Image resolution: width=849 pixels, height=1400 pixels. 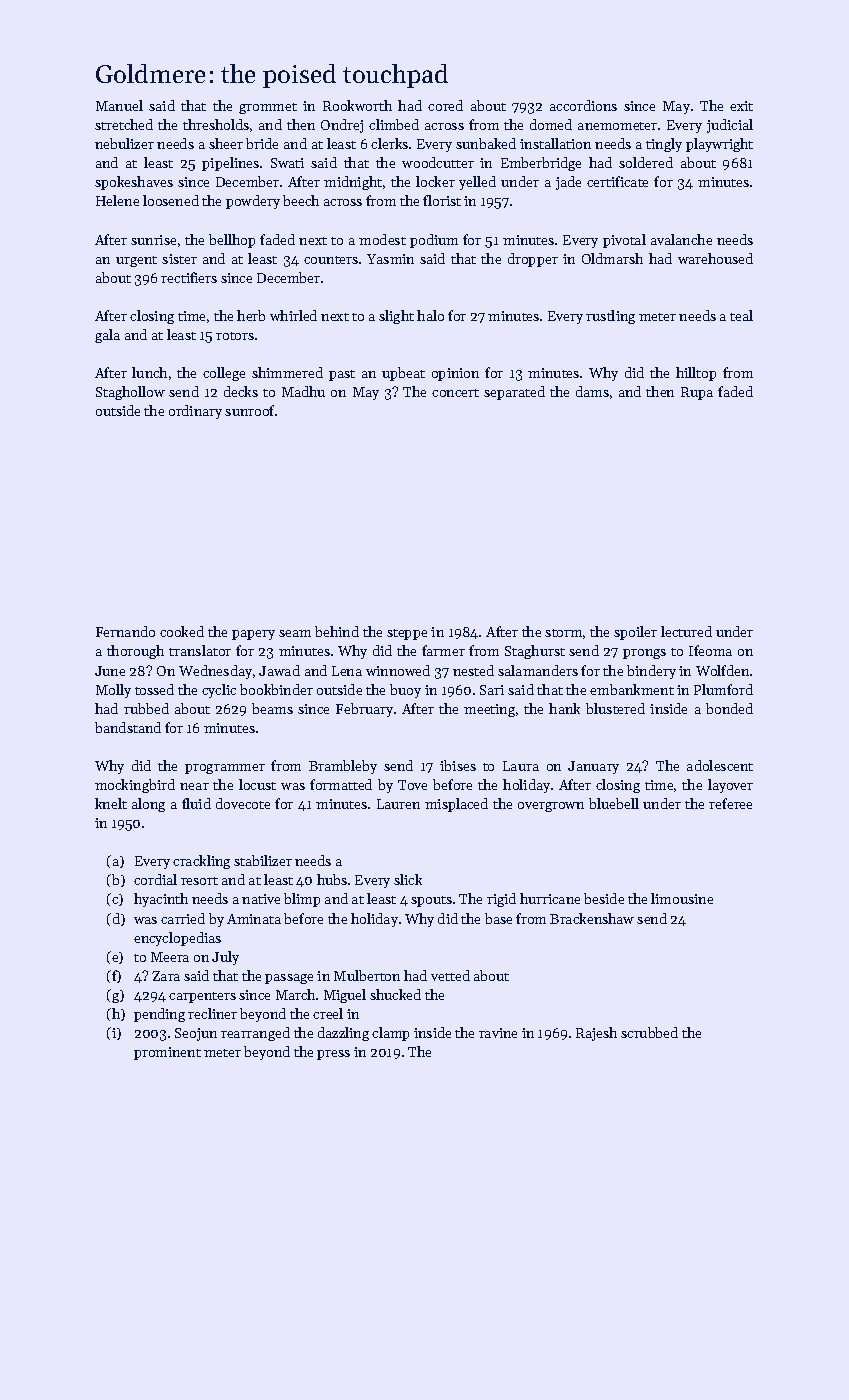 What do you see at coordinates (434, 241) in the screenshot?
I see `podium` at bounding box center [434, 241].
